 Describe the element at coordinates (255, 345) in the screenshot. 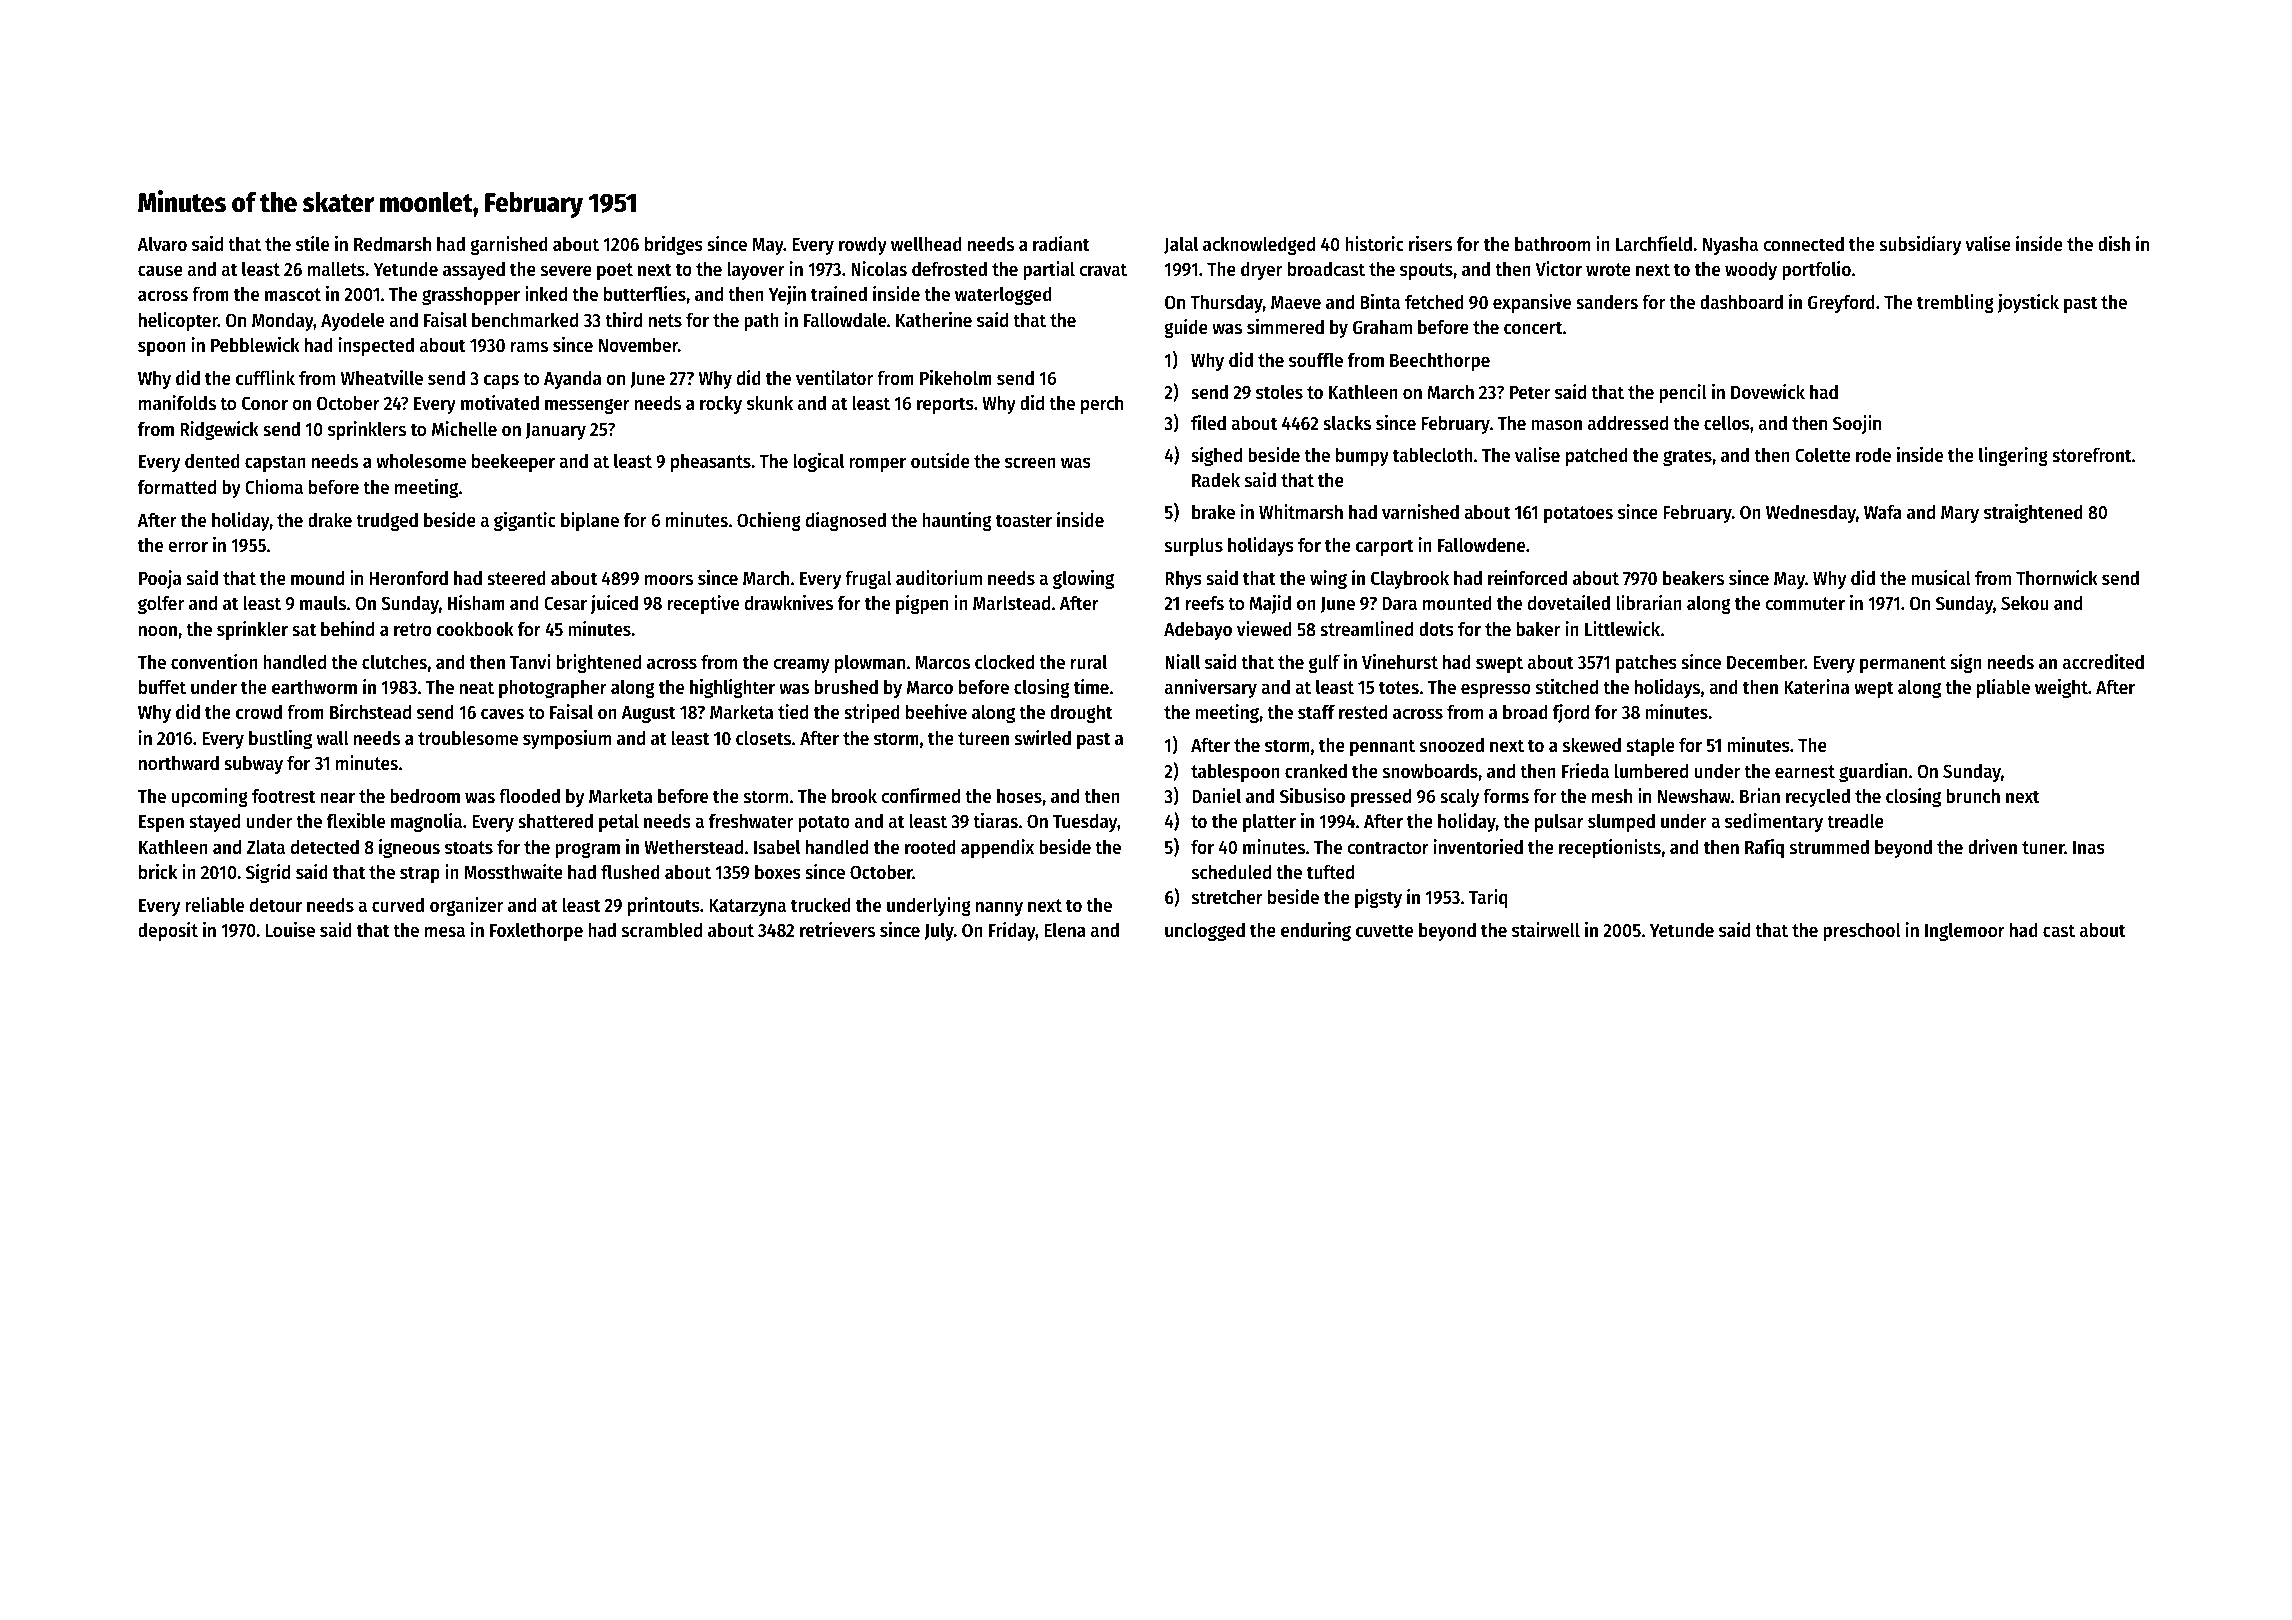

I see `Pebblewick` at that location.
